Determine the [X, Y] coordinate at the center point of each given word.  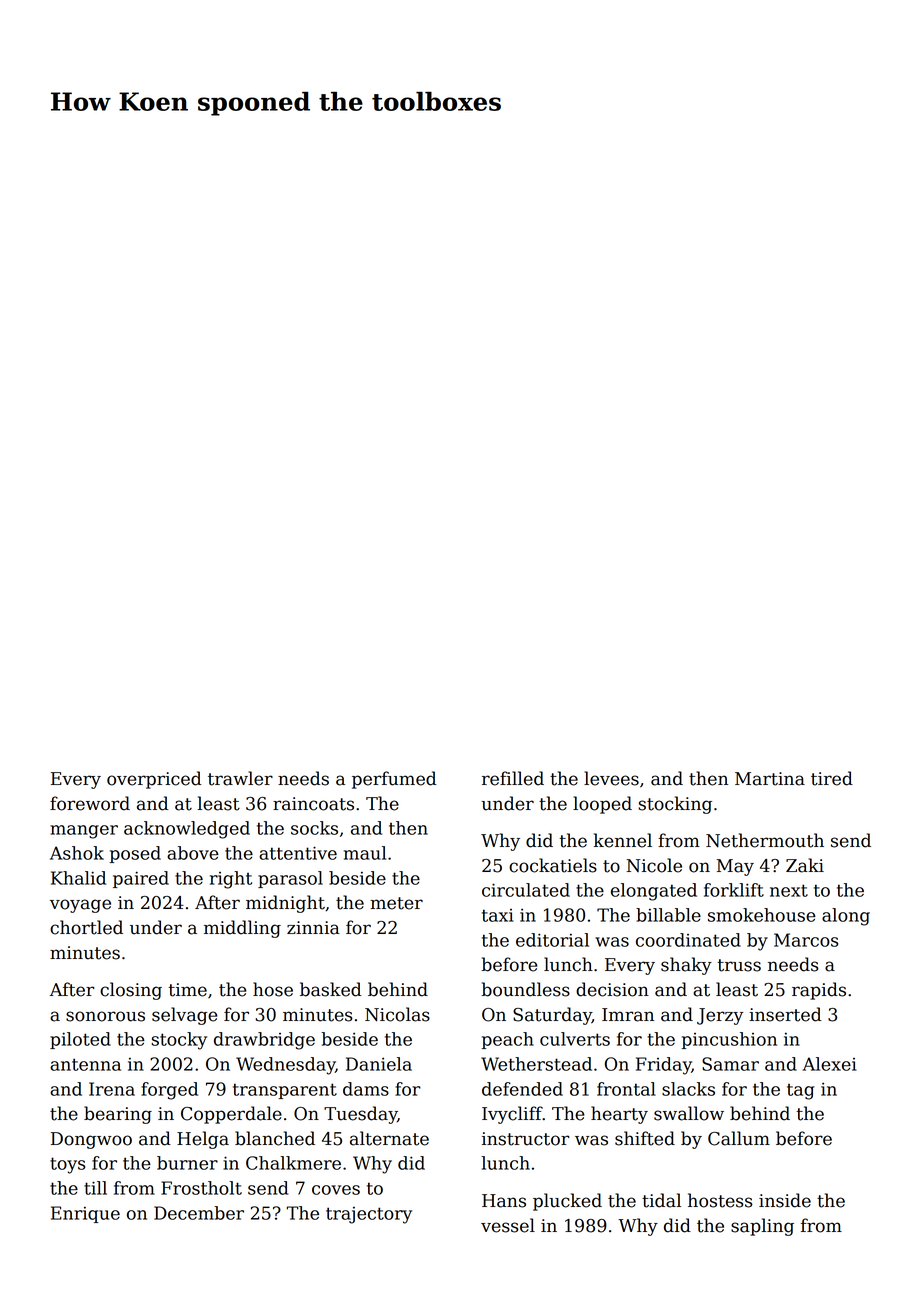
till [95, 1188]
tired [832, 778]
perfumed [394, 780]
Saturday [552, 1016]
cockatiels [553, 865]
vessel [508, 1225]
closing [131, 991]
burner [187, 1163]
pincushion [729, 1040]
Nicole [654, 865]
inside [785, 1200]
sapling [762, 1227]
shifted [645, 1138]
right [231, 880]
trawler [240, 778]
